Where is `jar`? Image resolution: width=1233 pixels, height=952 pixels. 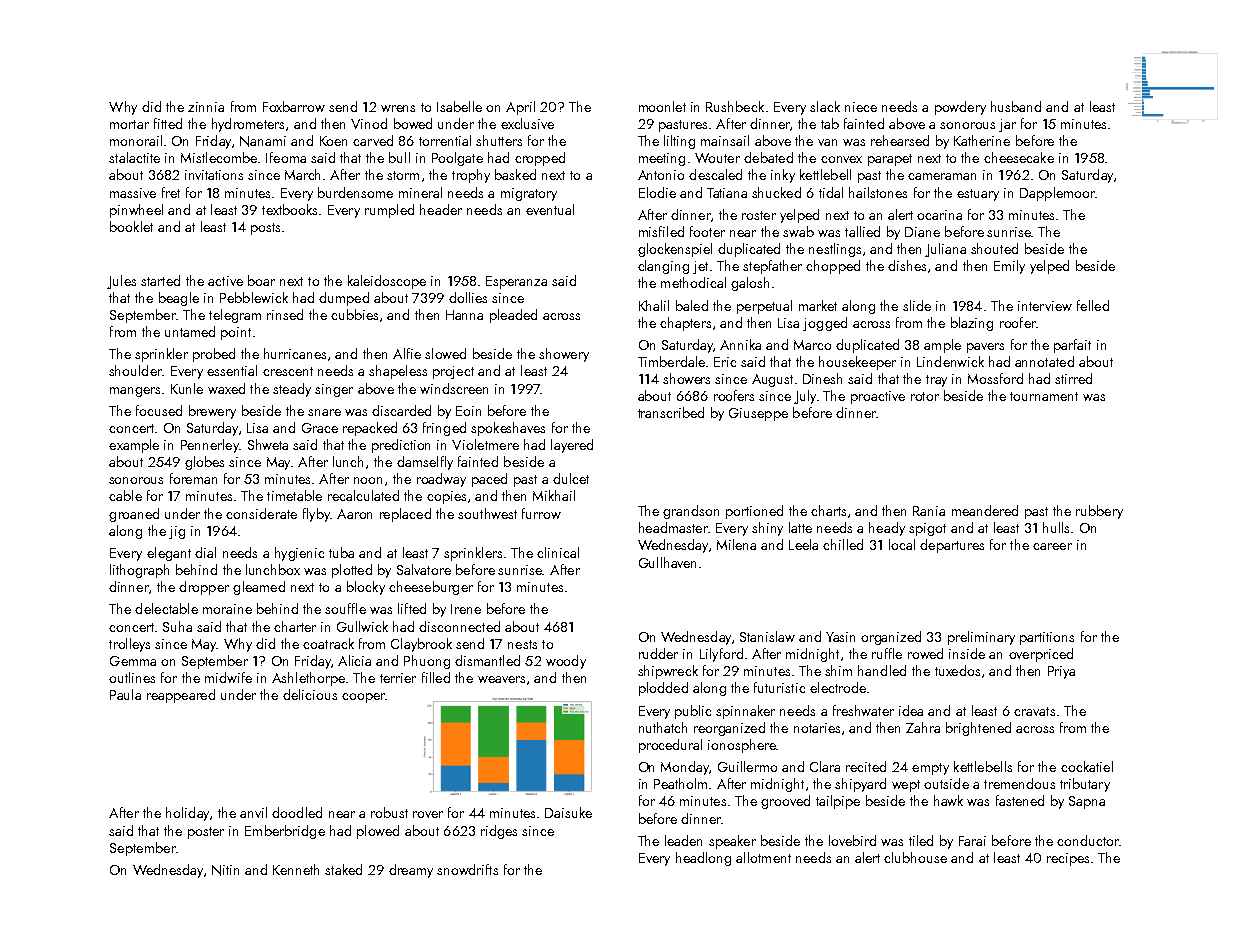 jar is located at coordinates (1007, 125).
